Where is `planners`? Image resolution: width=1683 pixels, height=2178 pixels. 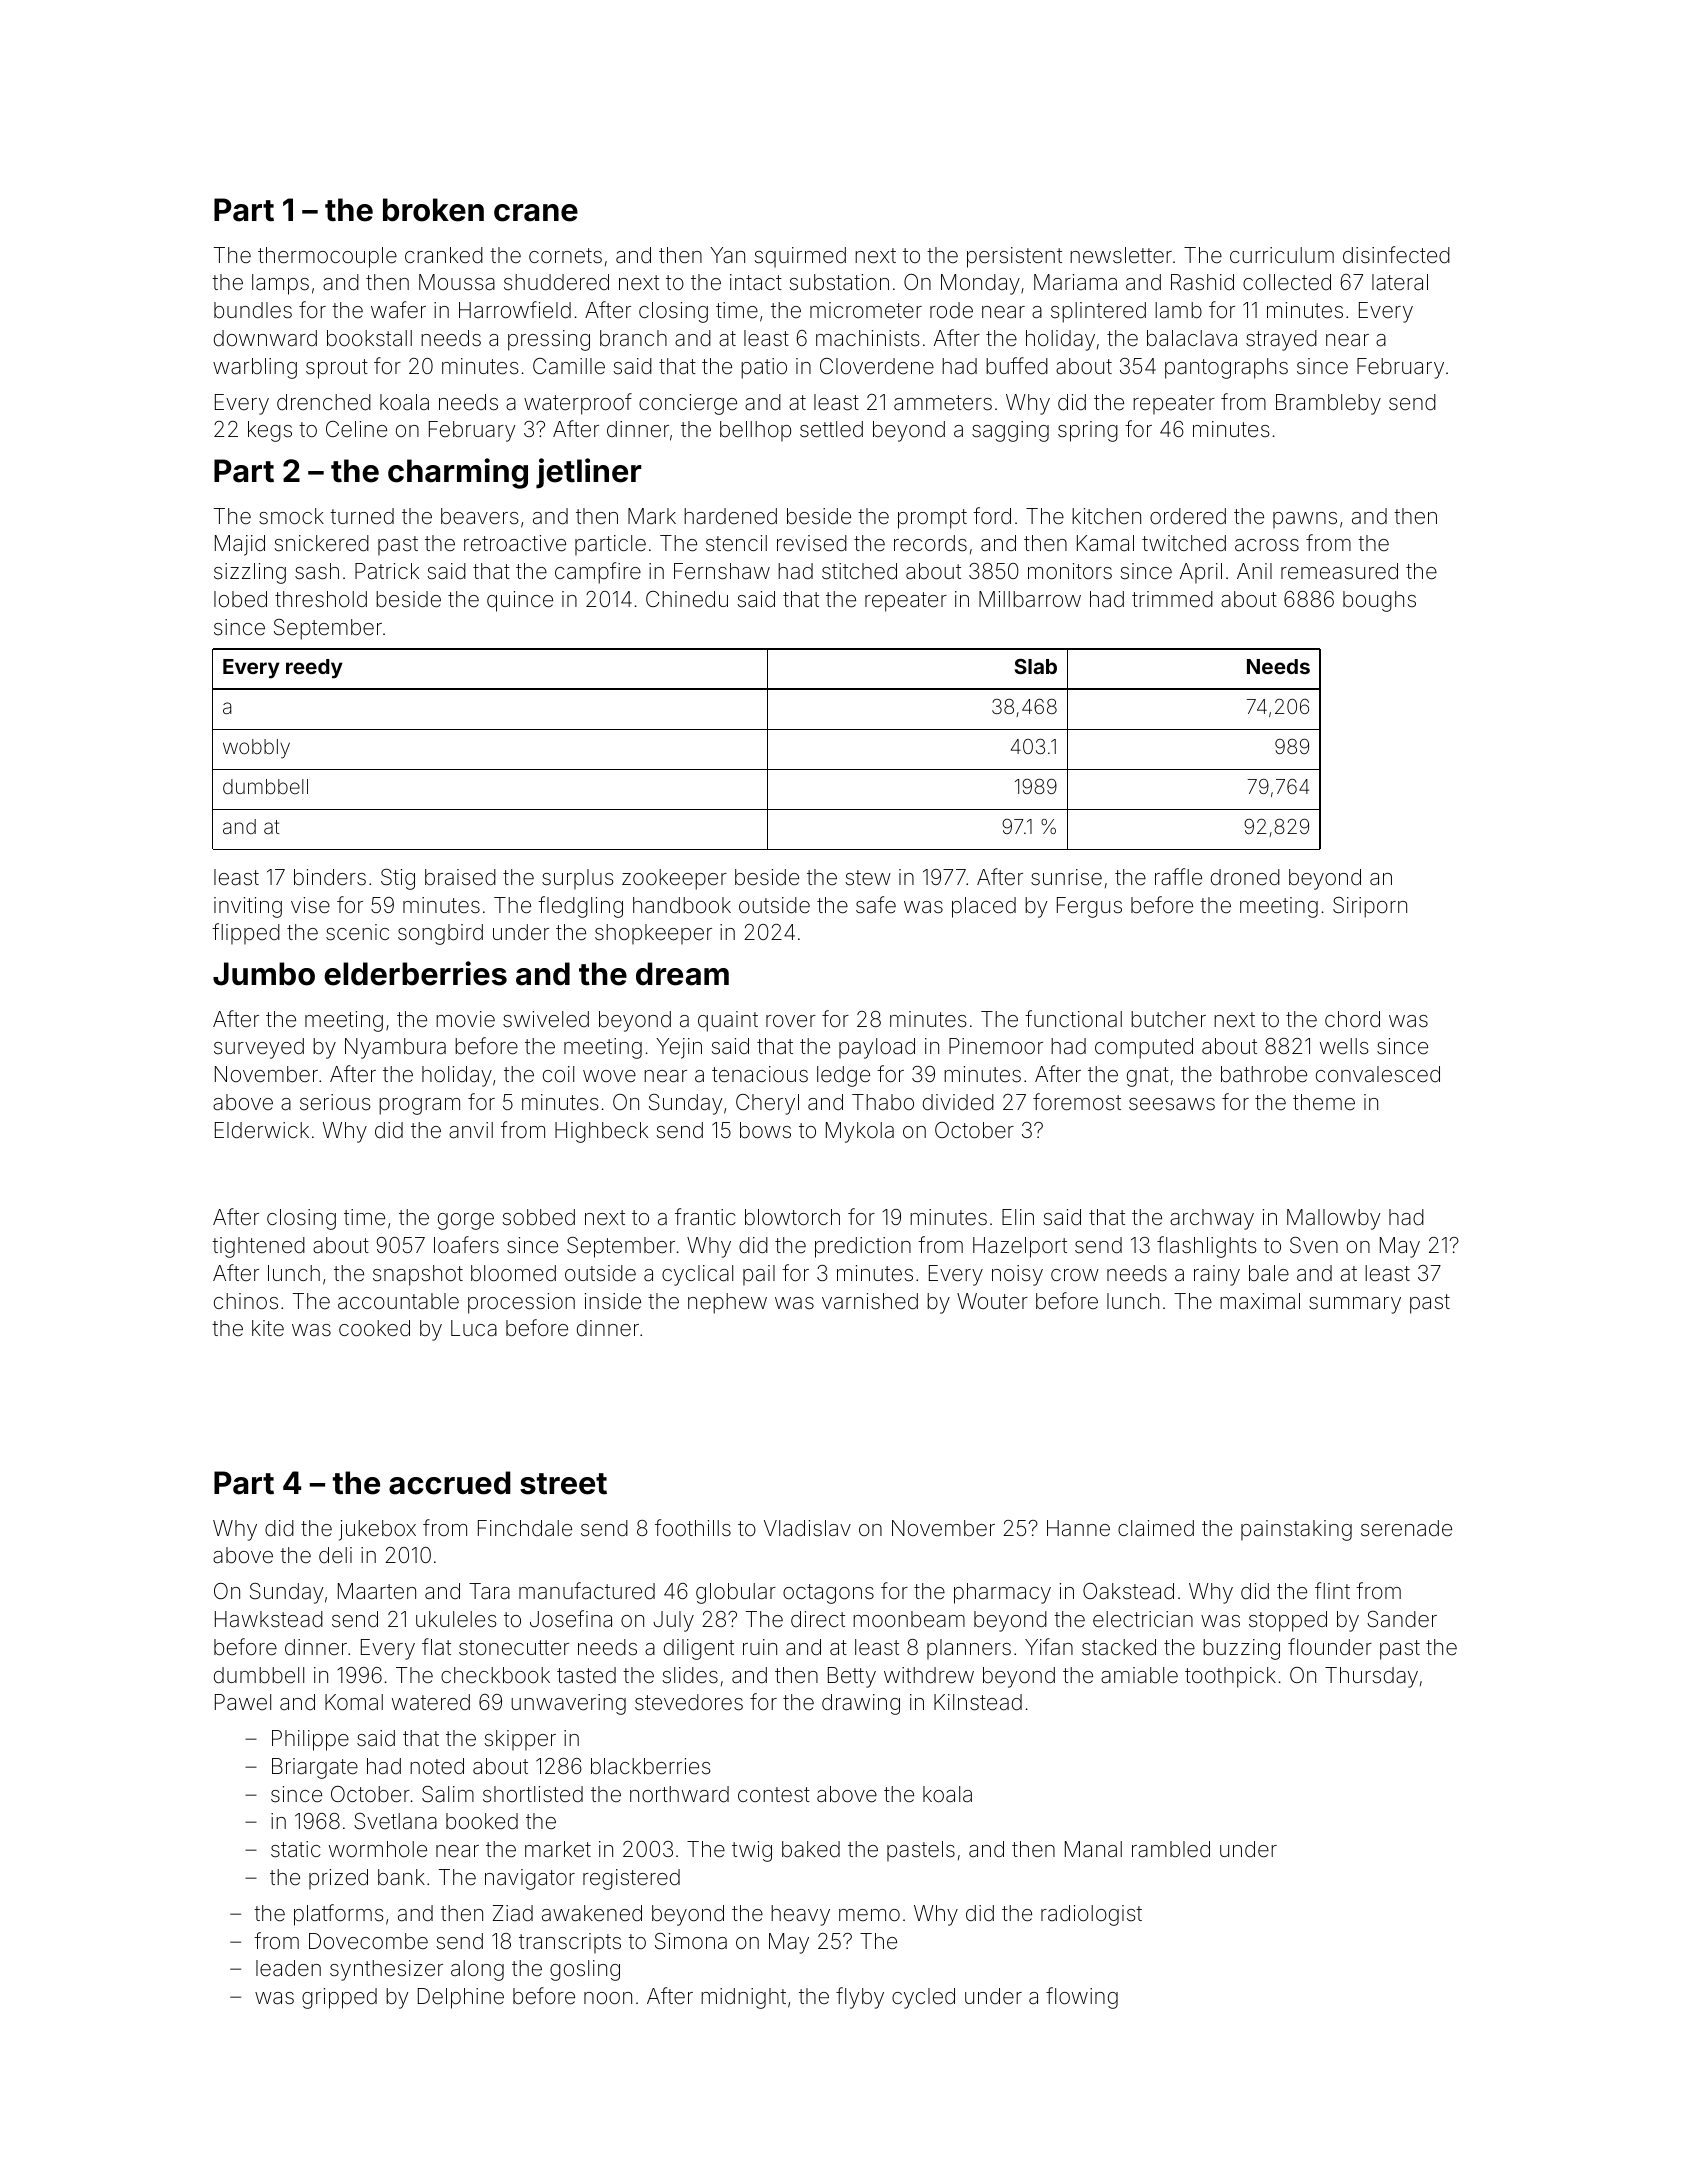
planners is located at coordinates (969, 1649).
